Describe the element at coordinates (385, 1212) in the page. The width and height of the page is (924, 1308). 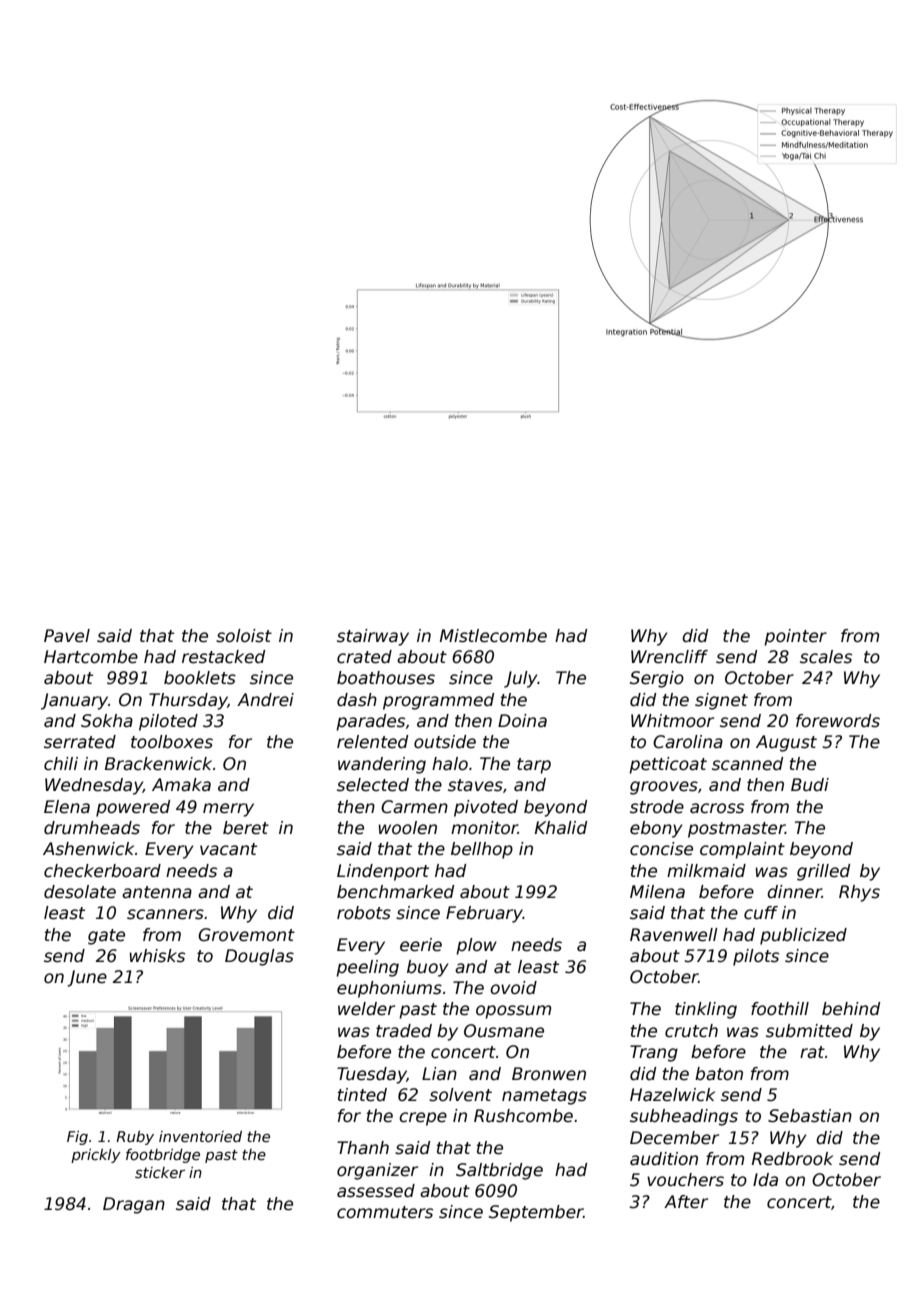
I see `commuters` at that location.
